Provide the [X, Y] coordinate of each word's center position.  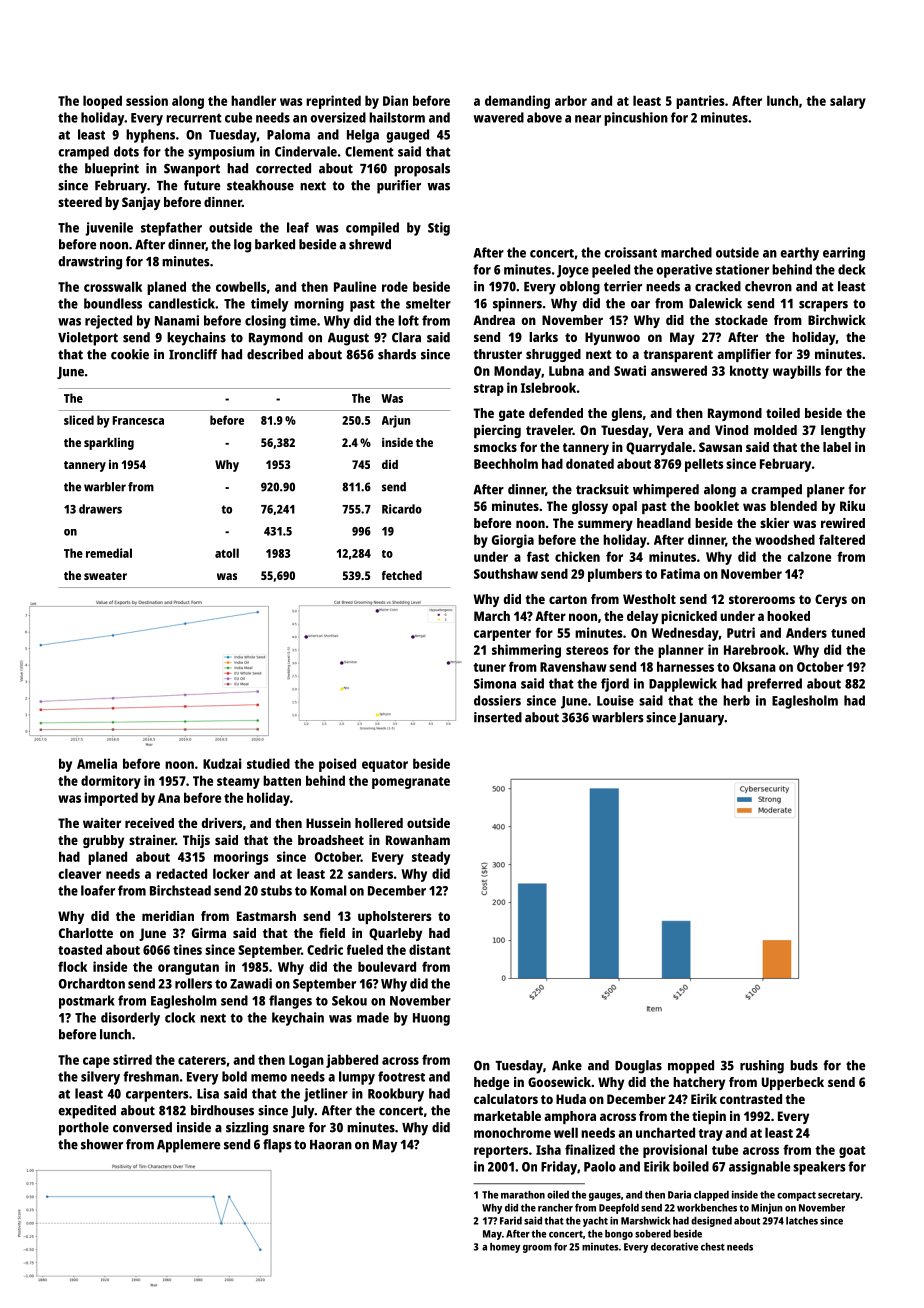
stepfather [171, 229]
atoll [227, 553]
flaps [277, 1146]
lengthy [843, 431]
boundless [113, 303]
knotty [749, 372]
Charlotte [86, 933]
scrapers [823, 306]
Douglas [638, 1067]
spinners [517, 305]
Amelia [97, 763]
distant [430, 949]
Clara [406, 337]
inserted [498, 717]
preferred [774, 685]
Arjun [396, 421]
